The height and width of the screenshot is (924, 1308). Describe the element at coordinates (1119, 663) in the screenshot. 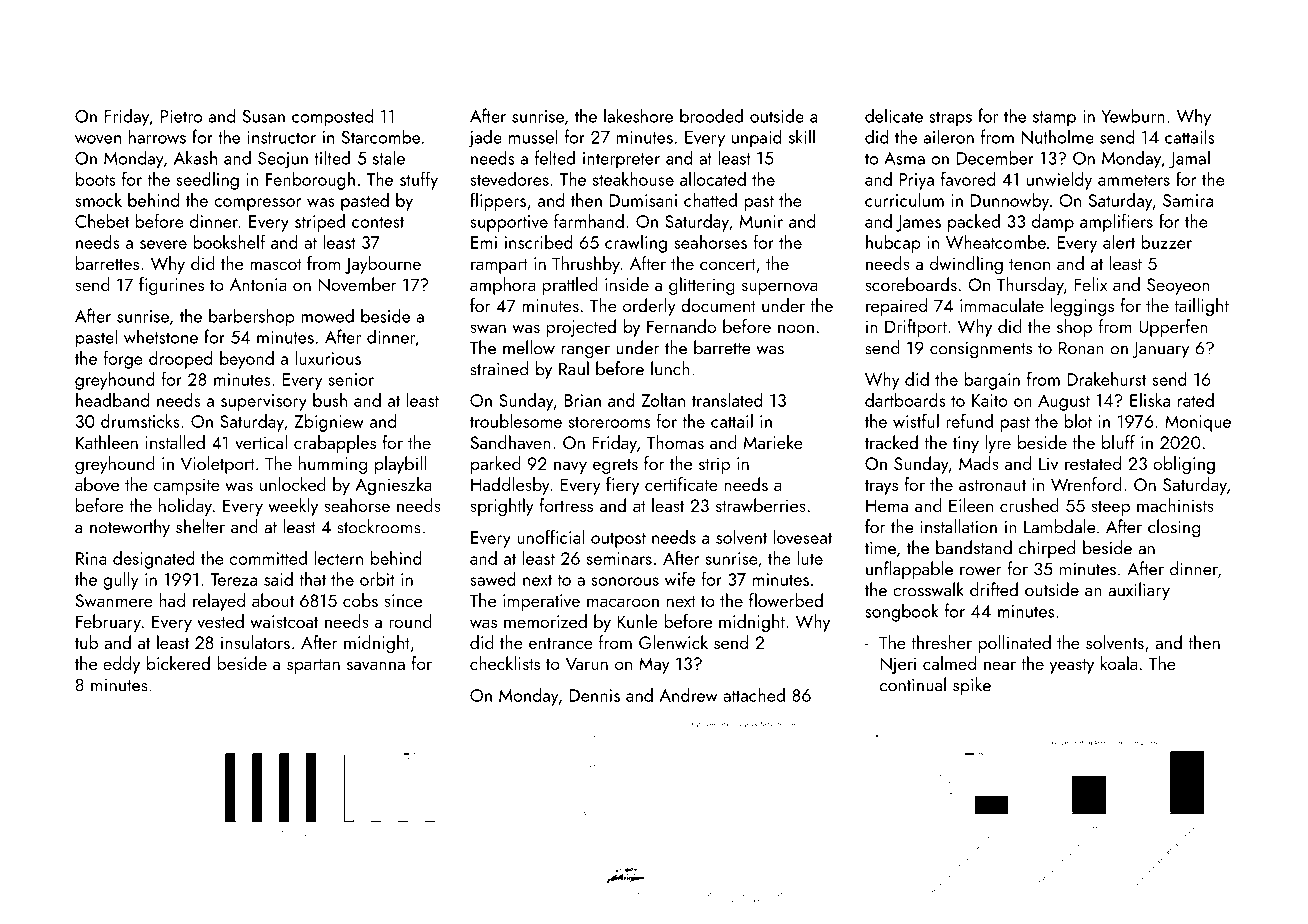

I see `koala` at that location.
